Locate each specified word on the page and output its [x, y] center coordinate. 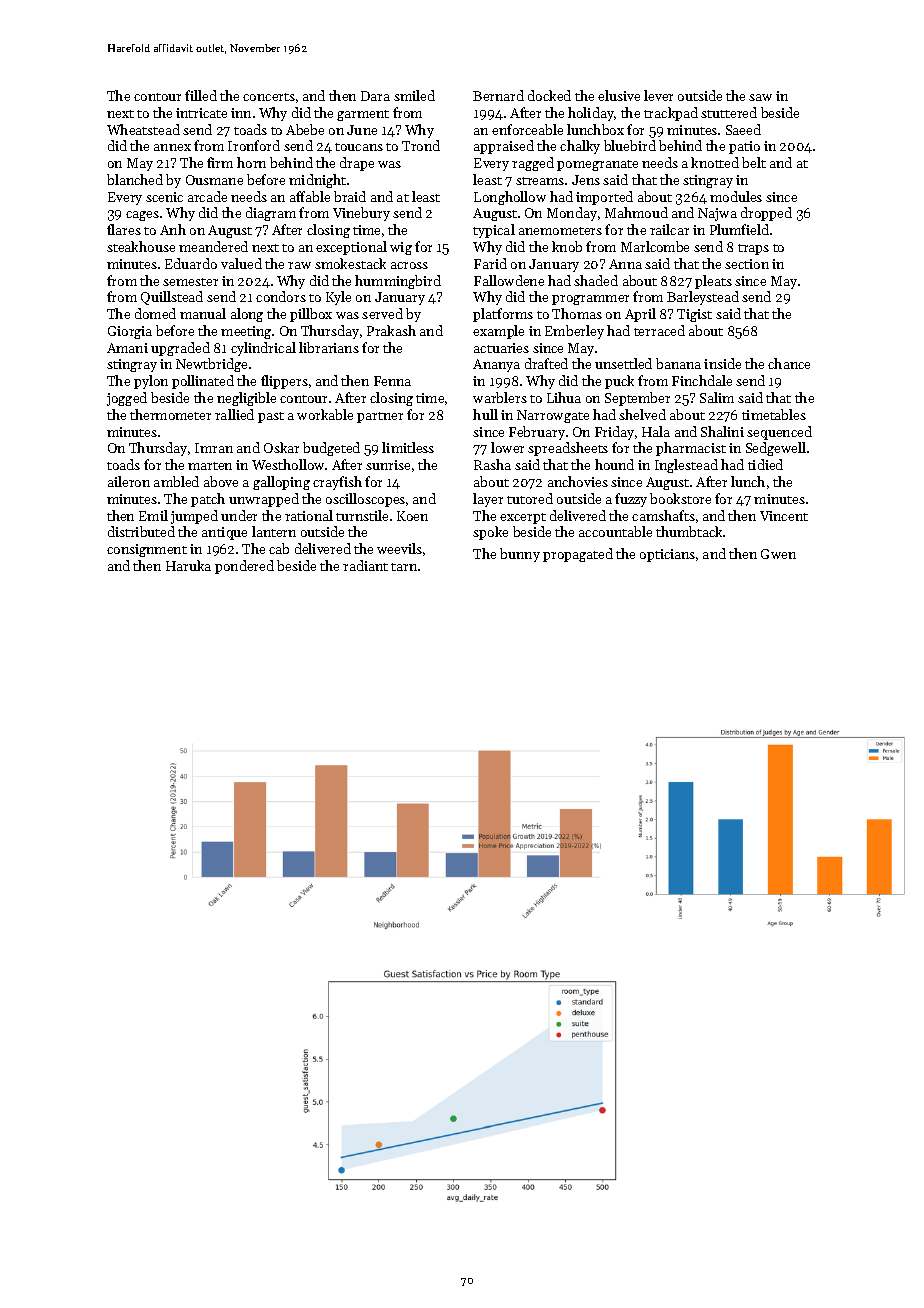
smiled [414, 95]
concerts [269, 97]
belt [754, 162]
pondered [244, 567]
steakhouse [141, 246]
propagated [578, 555]
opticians [667, 555]
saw [760, 97]
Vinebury [361, 214]
